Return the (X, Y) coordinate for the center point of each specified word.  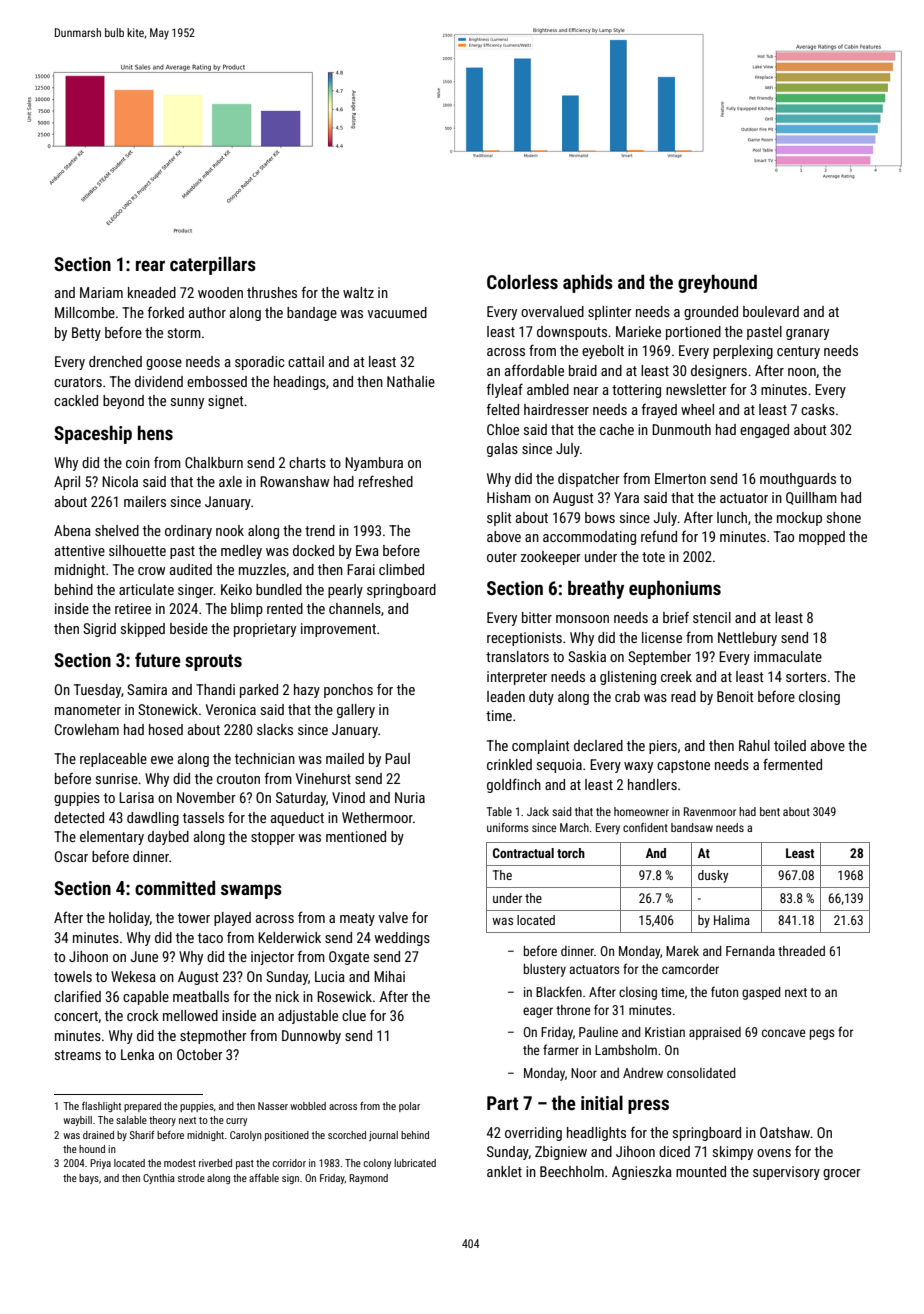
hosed (166, 729)
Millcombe (85, 312)
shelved (117, 530)
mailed (345, 758)
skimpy (733, 1153)
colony (377, 1164)
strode (191, 1178)
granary (807, 334)
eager (538, 1012)
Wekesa (133, 976)
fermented (792, 764)
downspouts (572, 333)
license (662, 637)
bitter (537, 617)
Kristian (665, 1032)
